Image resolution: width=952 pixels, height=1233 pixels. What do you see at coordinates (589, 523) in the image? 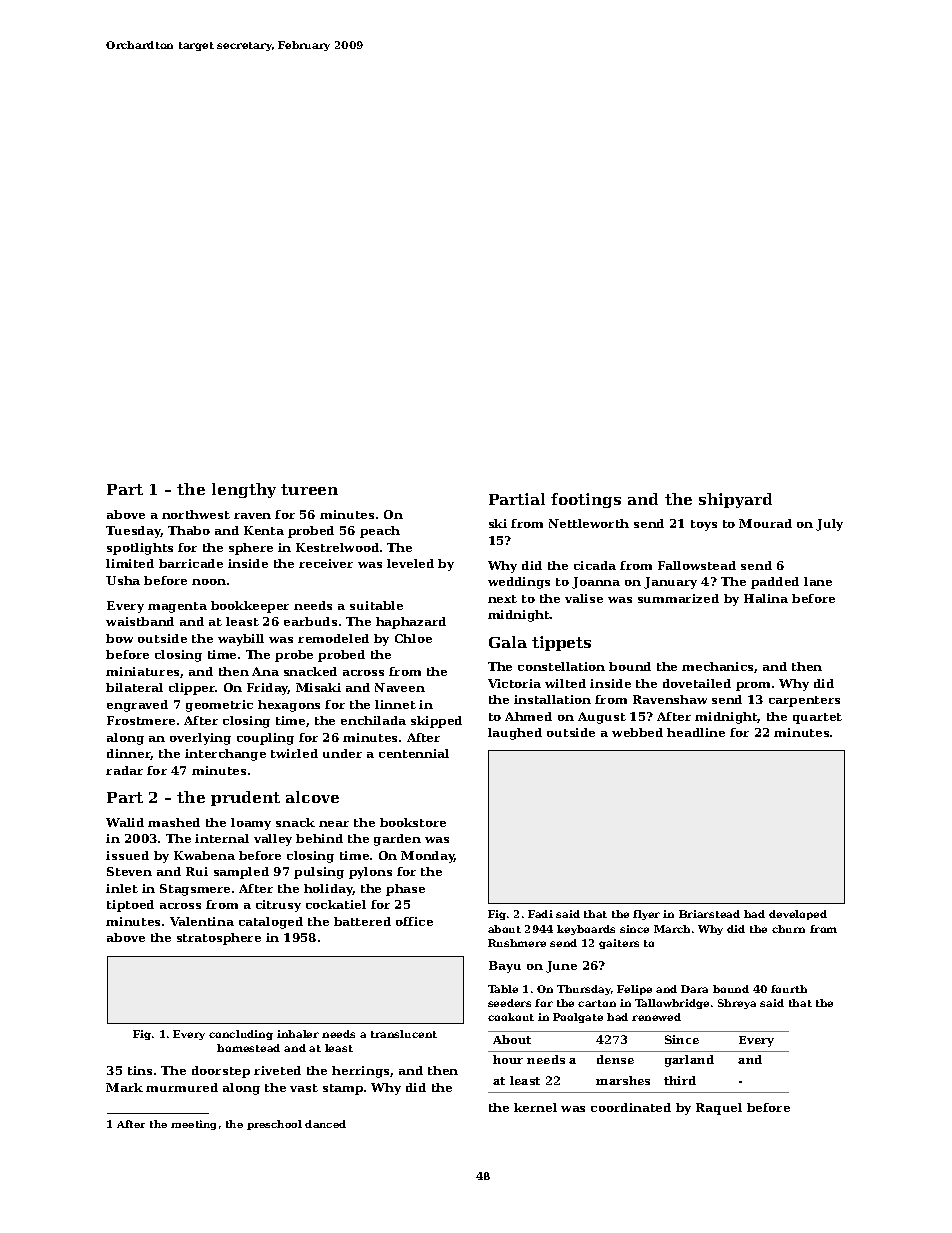
I see `Nettleworth` at bounding box center [589, 523].
